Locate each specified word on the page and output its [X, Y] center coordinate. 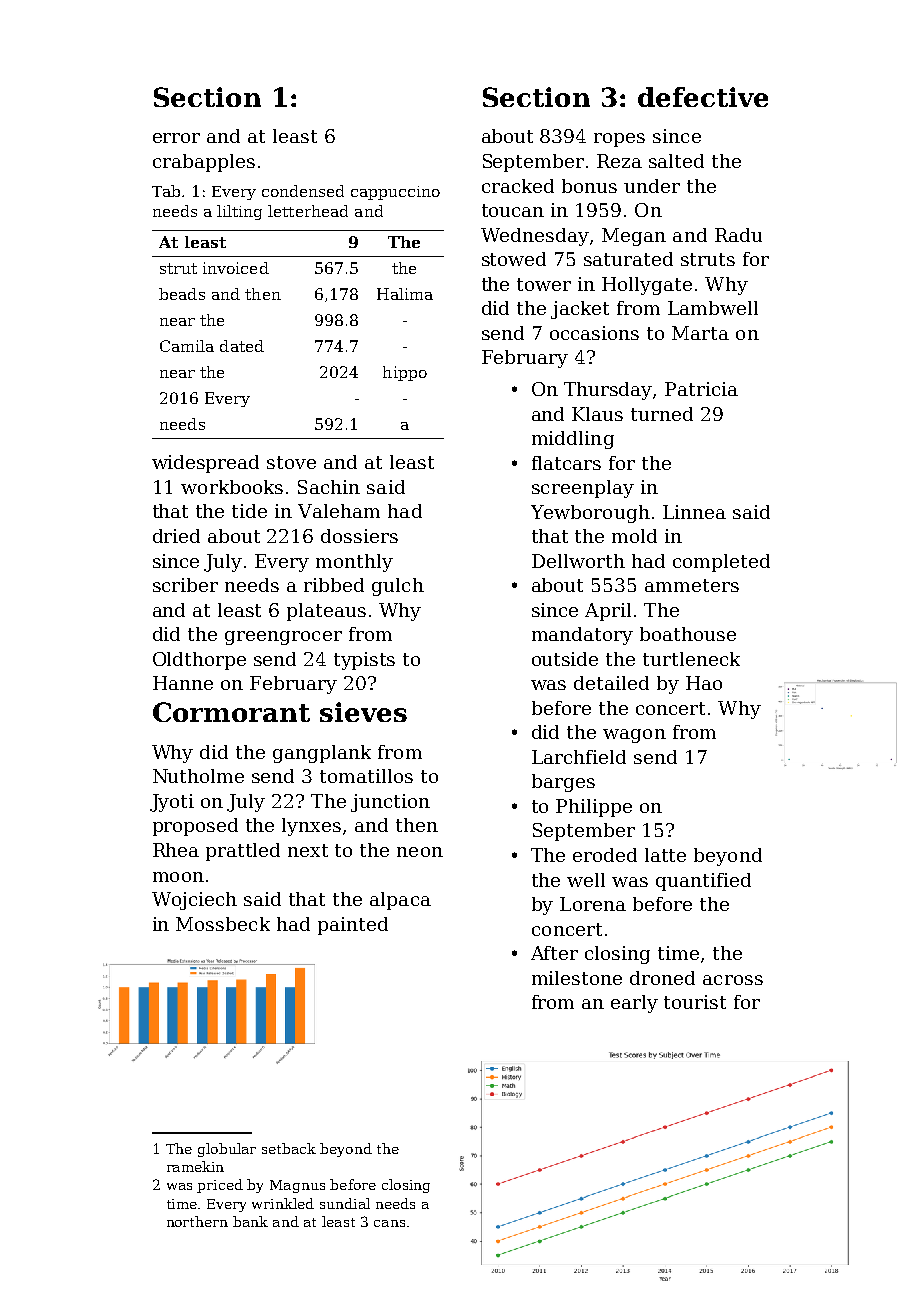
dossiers [359, 536]
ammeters [692, 585]
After [554, 953]
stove [291, 462]
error [176, 138]
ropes [619, 140]
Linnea [694, 512]
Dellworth [578, 561]
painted [353, 926]
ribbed [334, 585]
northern [197, 1221]
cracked [518, 186]
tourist [695, 1002]
